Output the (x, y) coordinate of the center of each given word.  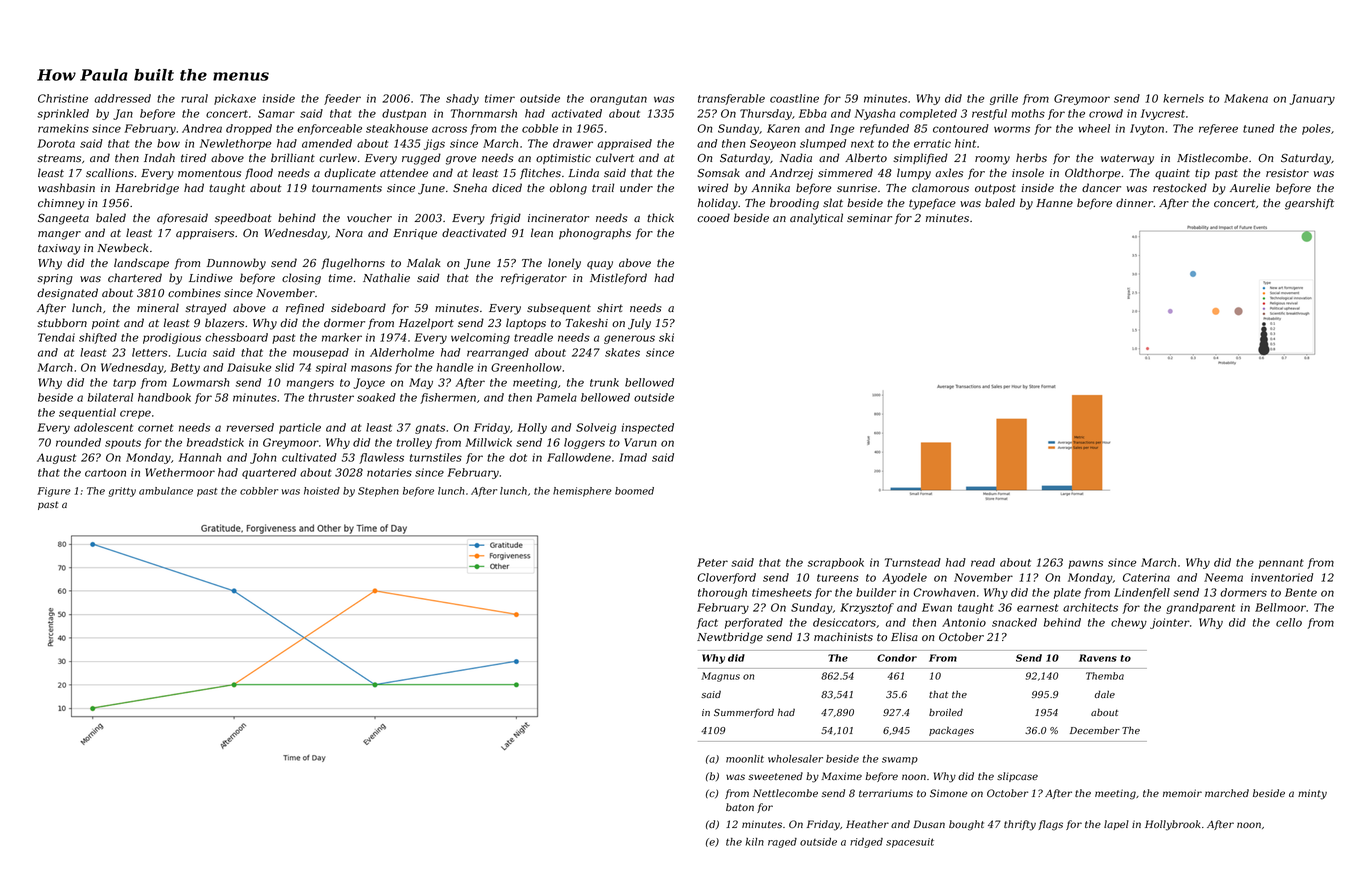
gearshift (1309, 204)
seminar (869, 218)
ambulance (166, 491)
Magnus (720, 677)
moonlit (745, 759)
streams (59, 158)
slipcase (1017, 777)
